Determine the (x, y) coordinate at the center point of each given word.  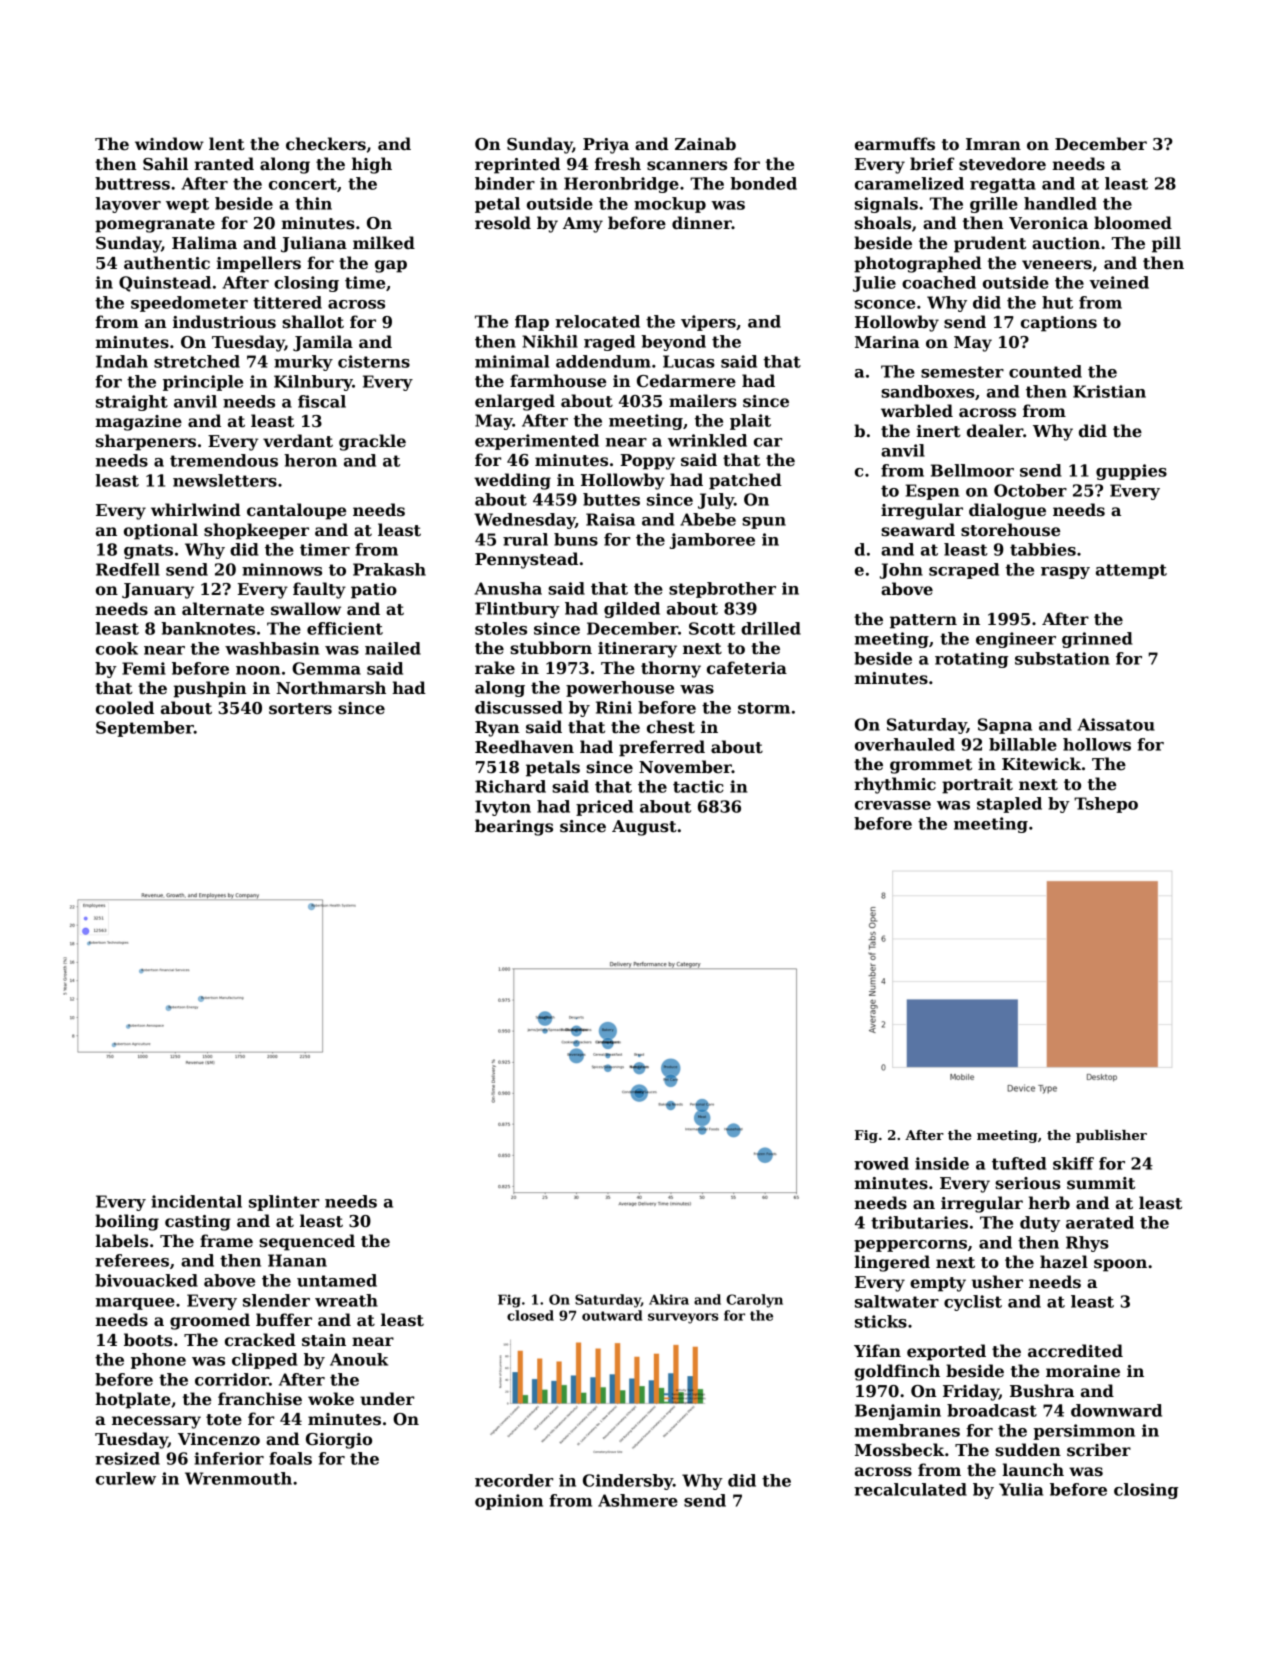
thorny (671, 669)
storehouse (1010, 530)
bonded (763, 183)
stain (324, 1340)
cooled (125, 708)
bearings (514, 827)
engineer (1016, 640)
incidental (196, 1201)
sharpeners (146, 442)
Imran (993, 144)
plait (750, 422)
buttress (132, 183)
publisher (1111, 1136)
